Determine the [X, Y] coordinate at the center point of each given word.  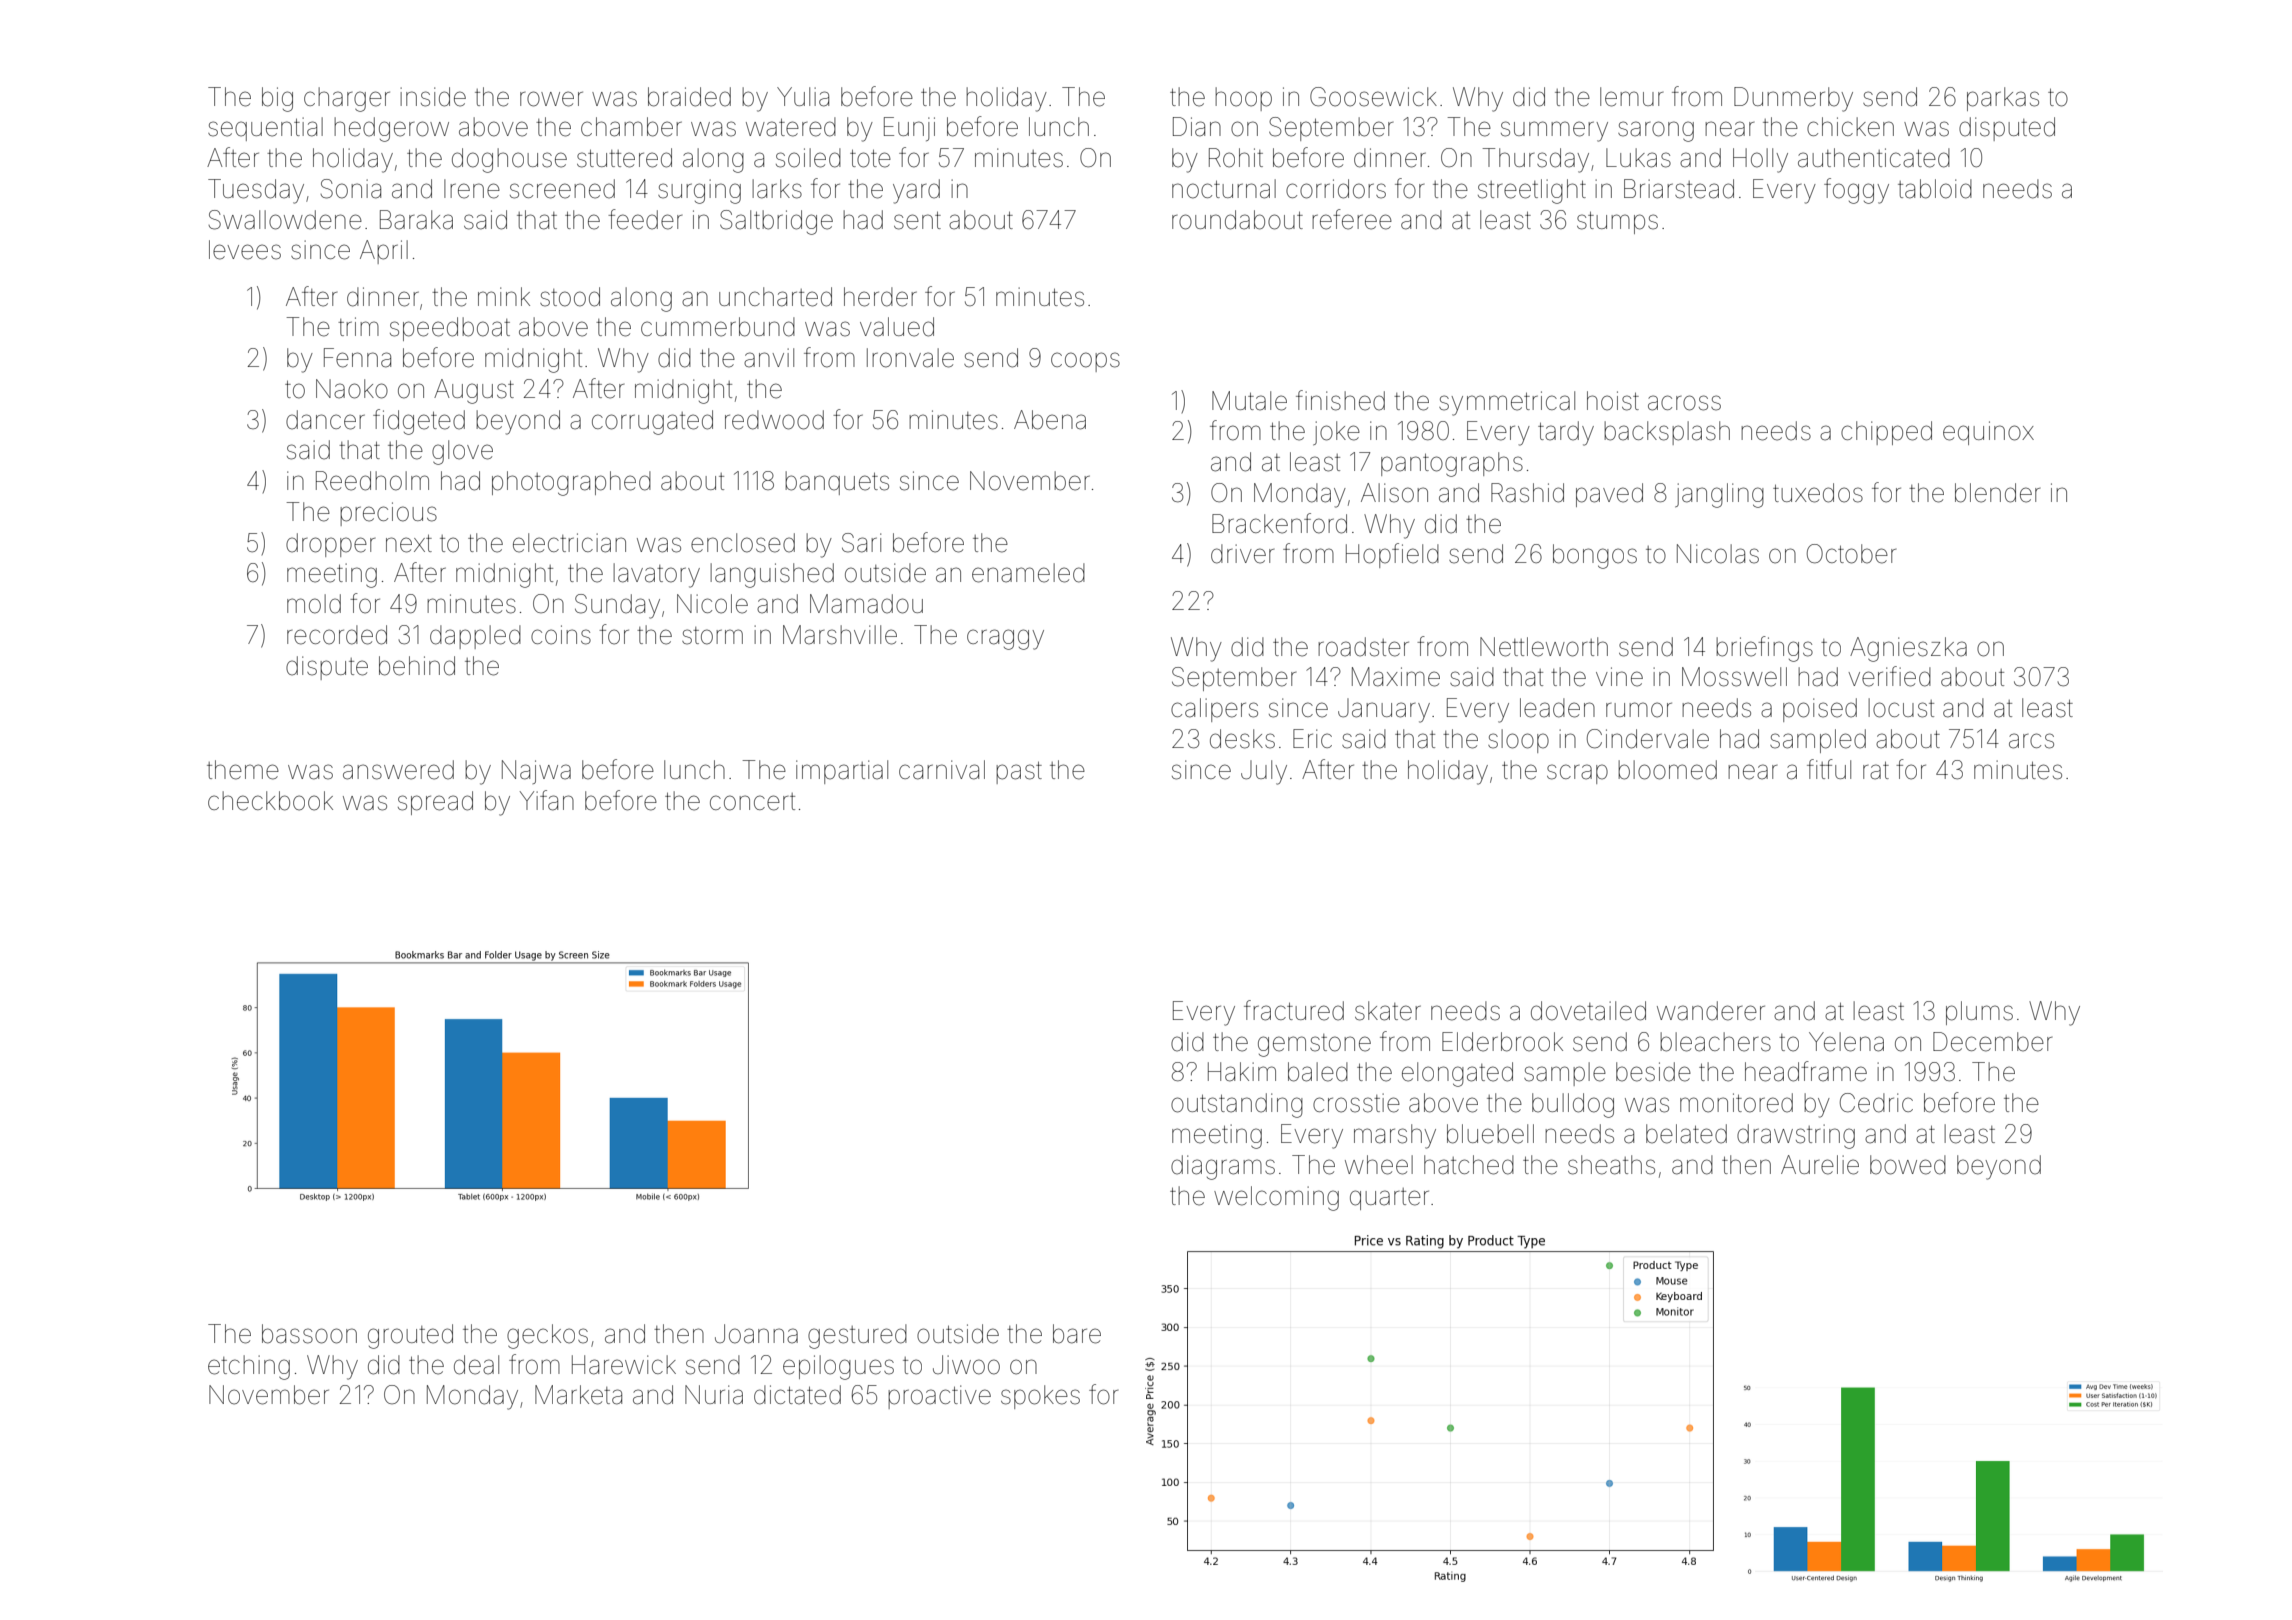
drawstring [1796, 1136]
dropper [330, 545]
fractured [1294, 1010]
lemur [1631, 97]
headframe [1806, 1071]
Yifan [547, 800]
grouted [410, 1336]
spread [435, 803]
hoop [1243, 99]
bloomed [1667, 770]
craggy [1005, 639]
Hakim [1242, 1072]
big [277, 99]
